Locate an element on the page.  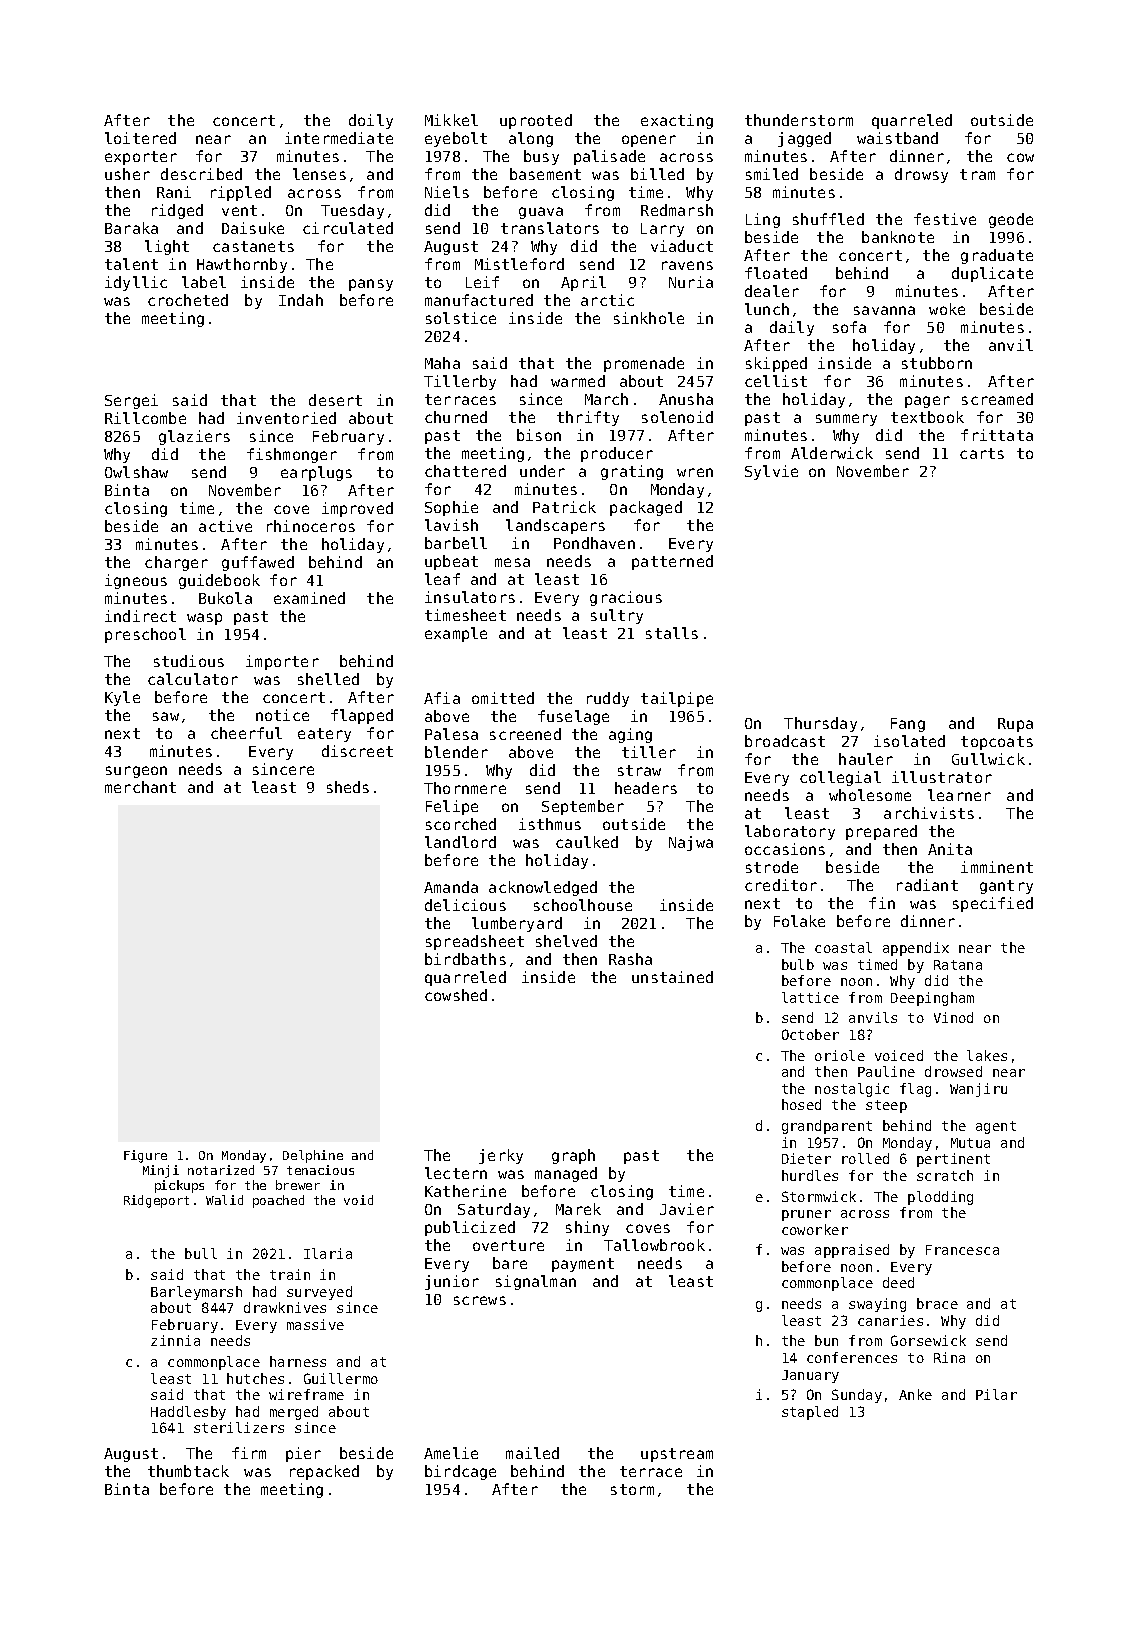
crocheted is located at coordinates (188, 300).
